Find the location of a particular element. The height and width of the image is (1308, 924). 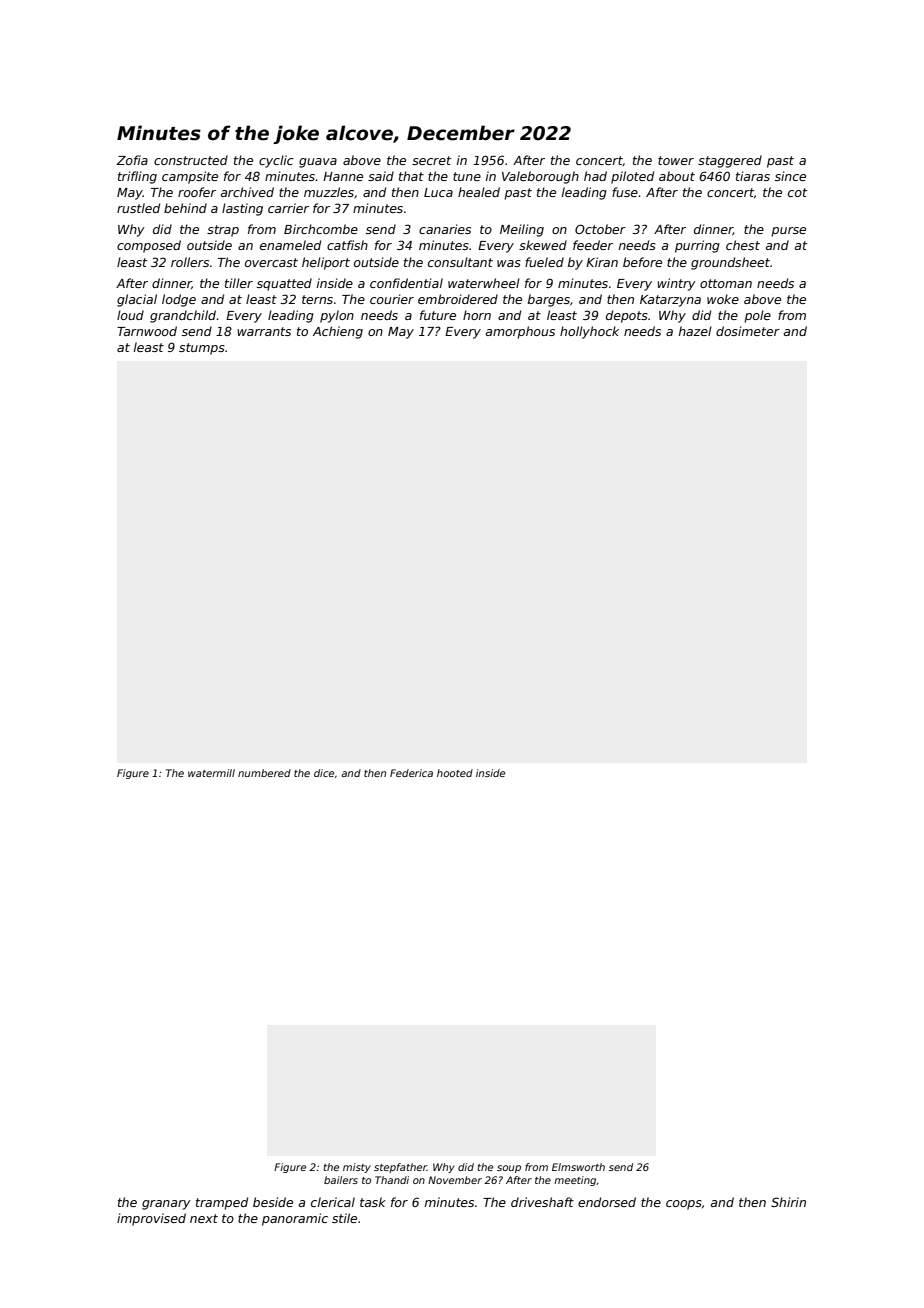

Zofia is located at coordinates (132, 160).
